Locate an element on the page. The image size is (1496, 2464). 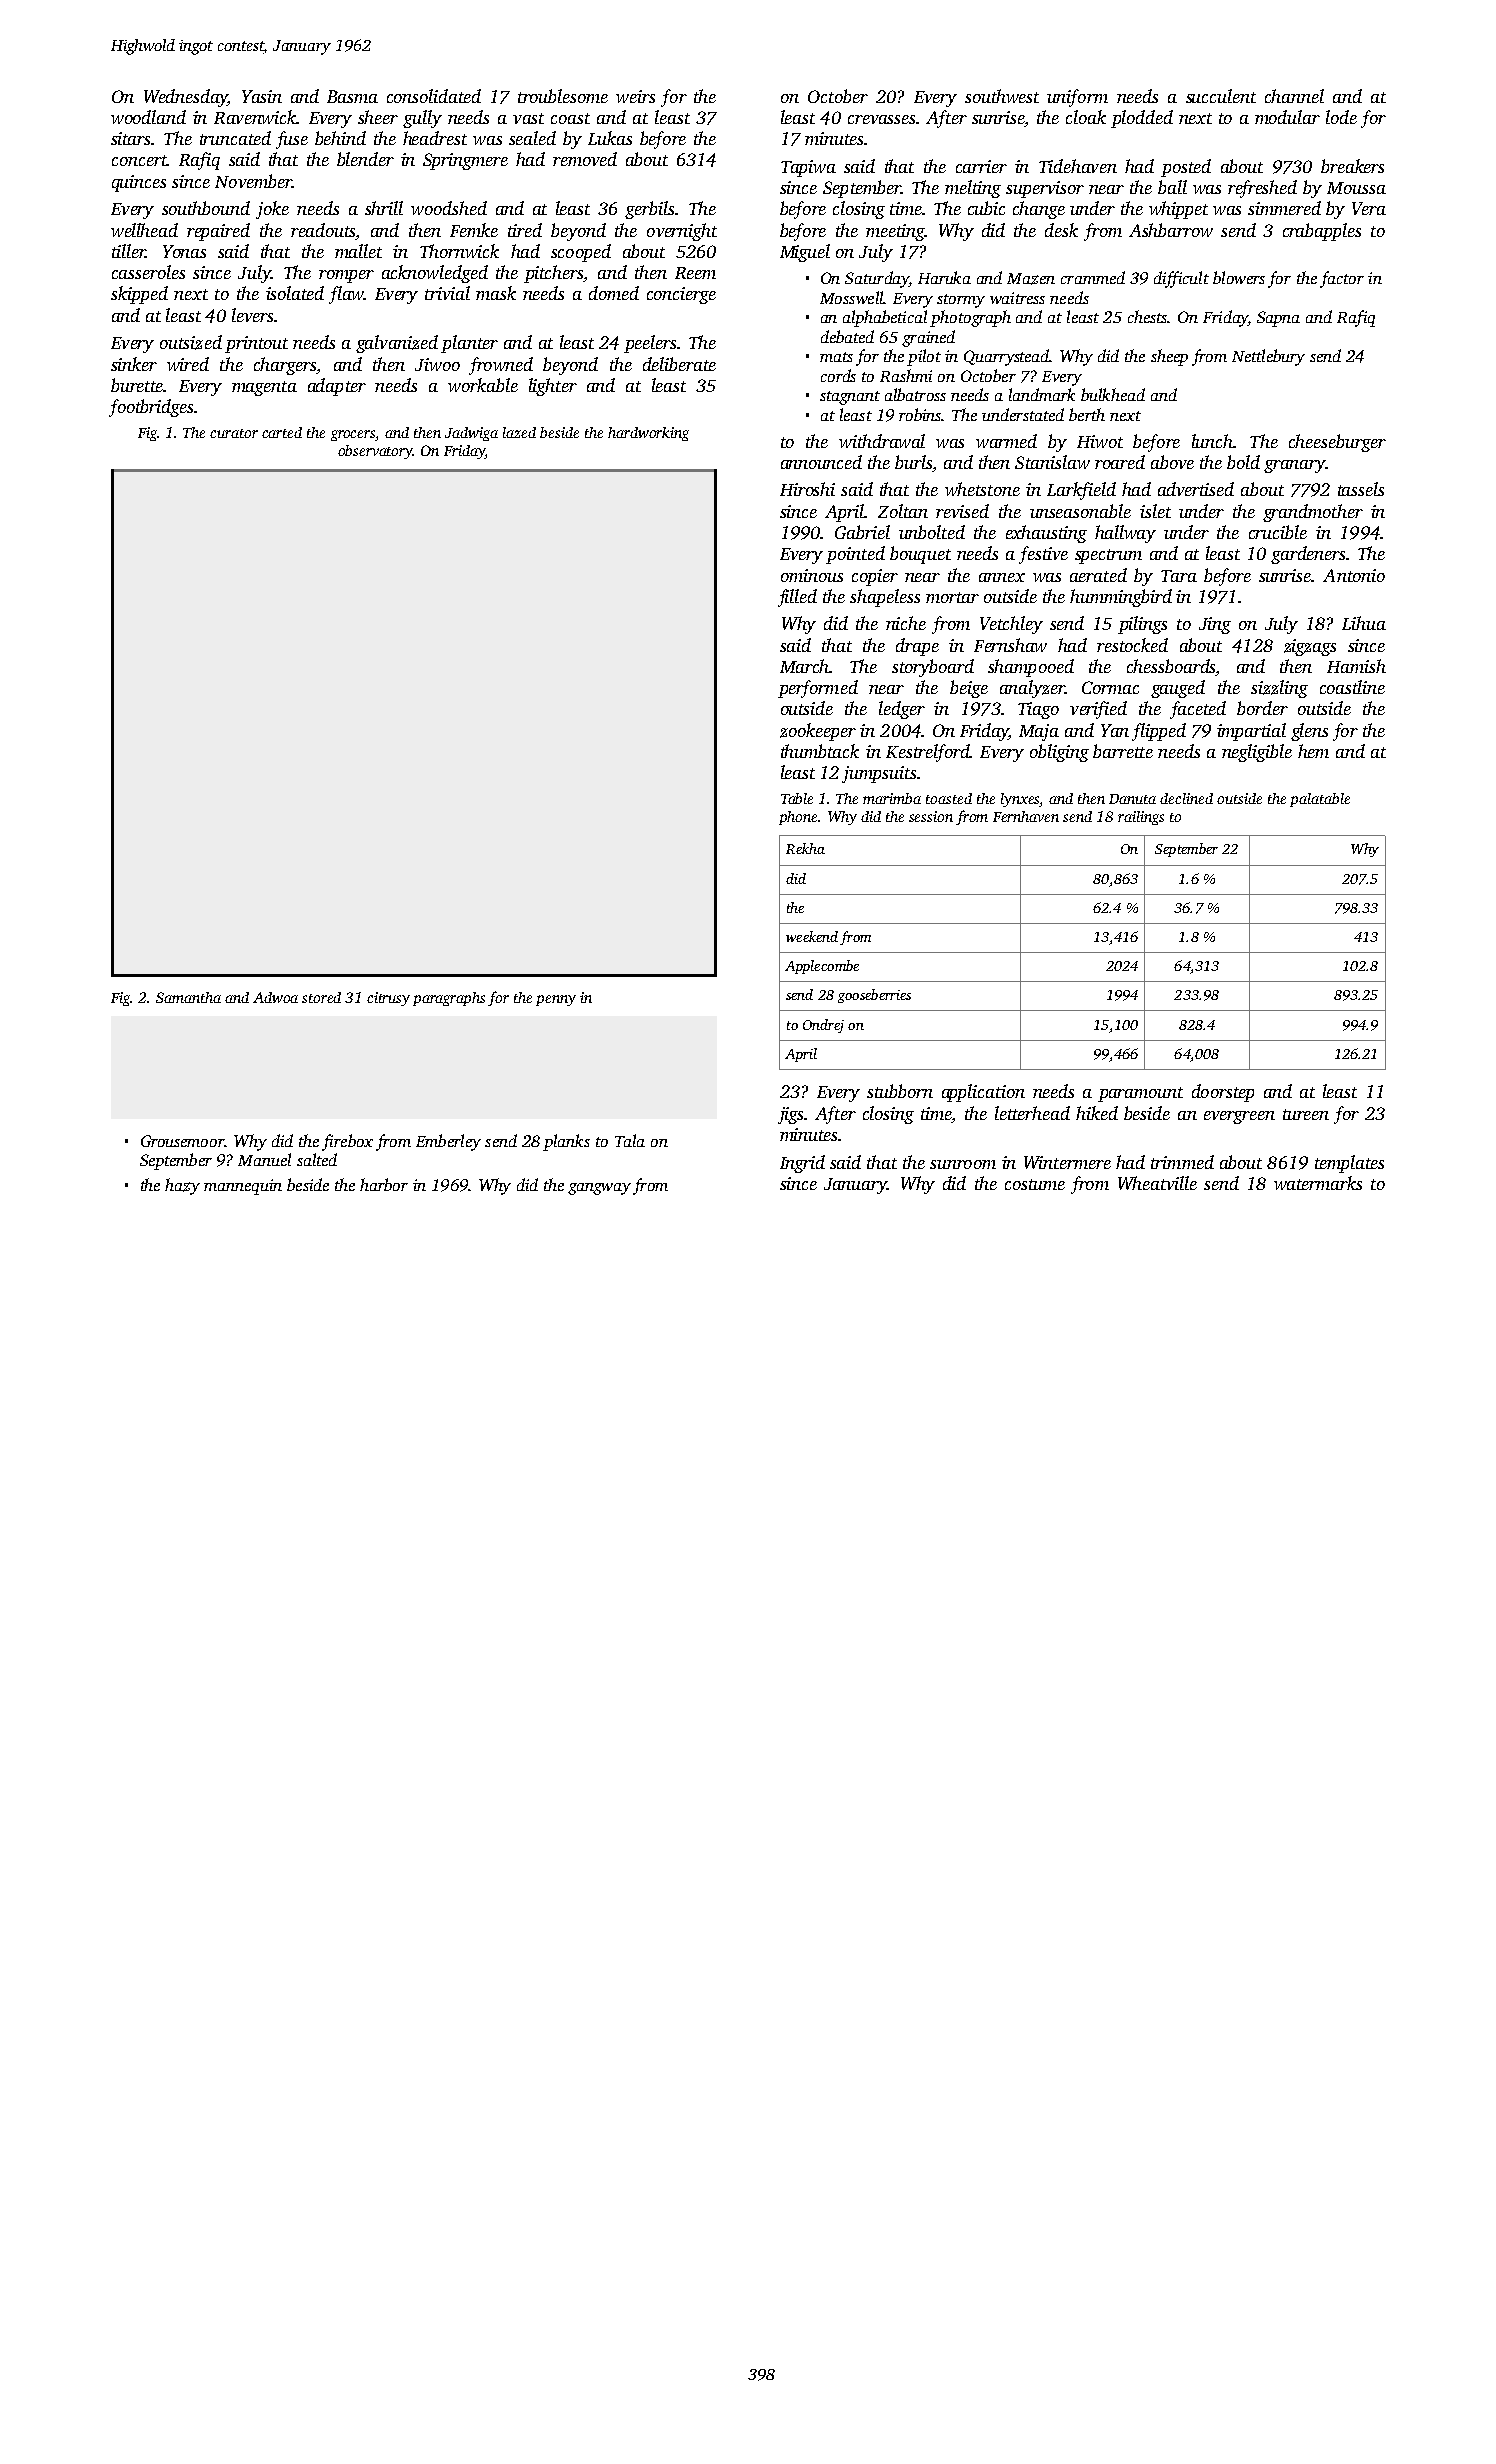
Hiroshi is located at coordinates (807, 489).
